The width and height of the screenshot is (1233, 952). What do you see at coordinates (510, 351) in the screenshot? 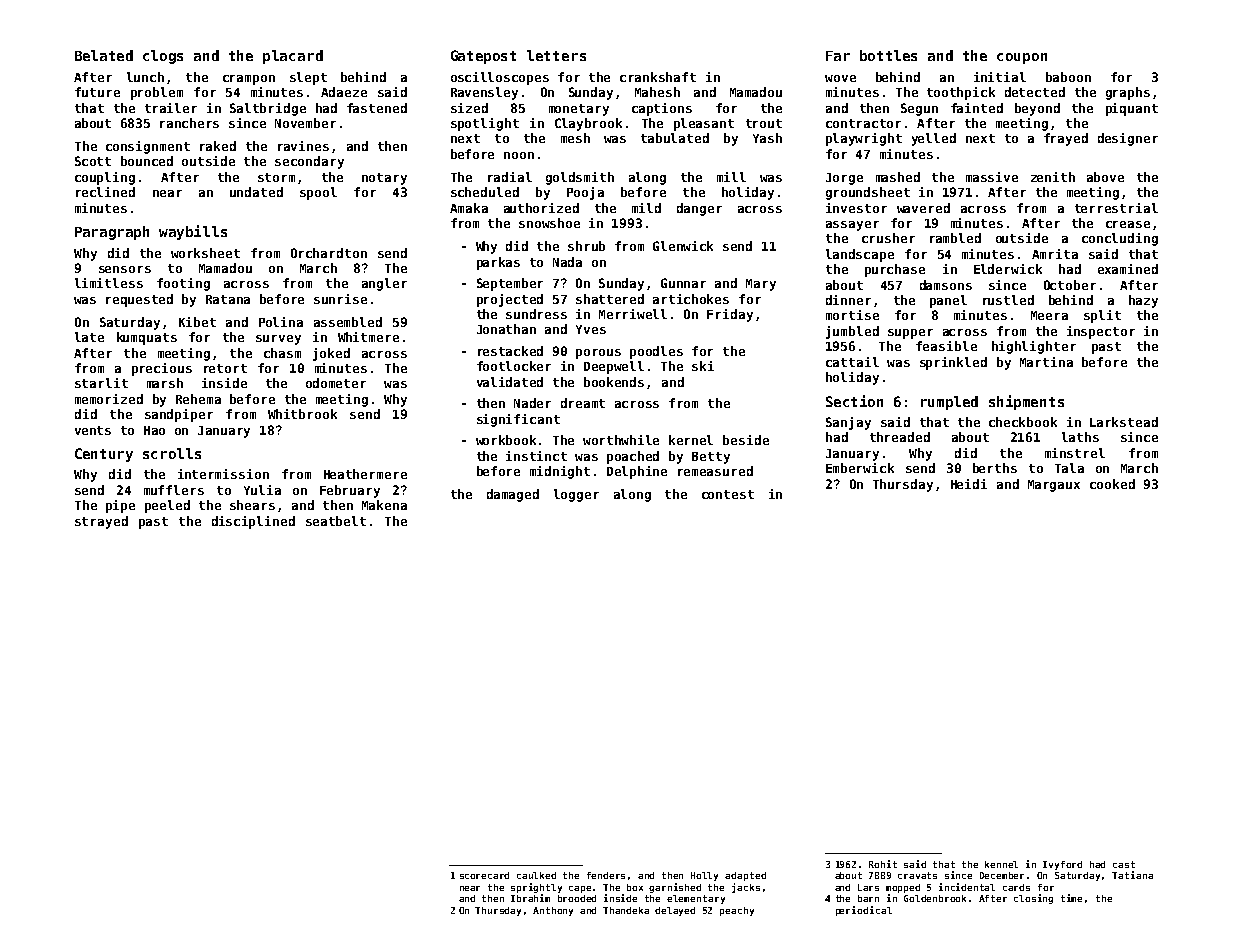
I see `restacked` at bounding box center [510, 351].
